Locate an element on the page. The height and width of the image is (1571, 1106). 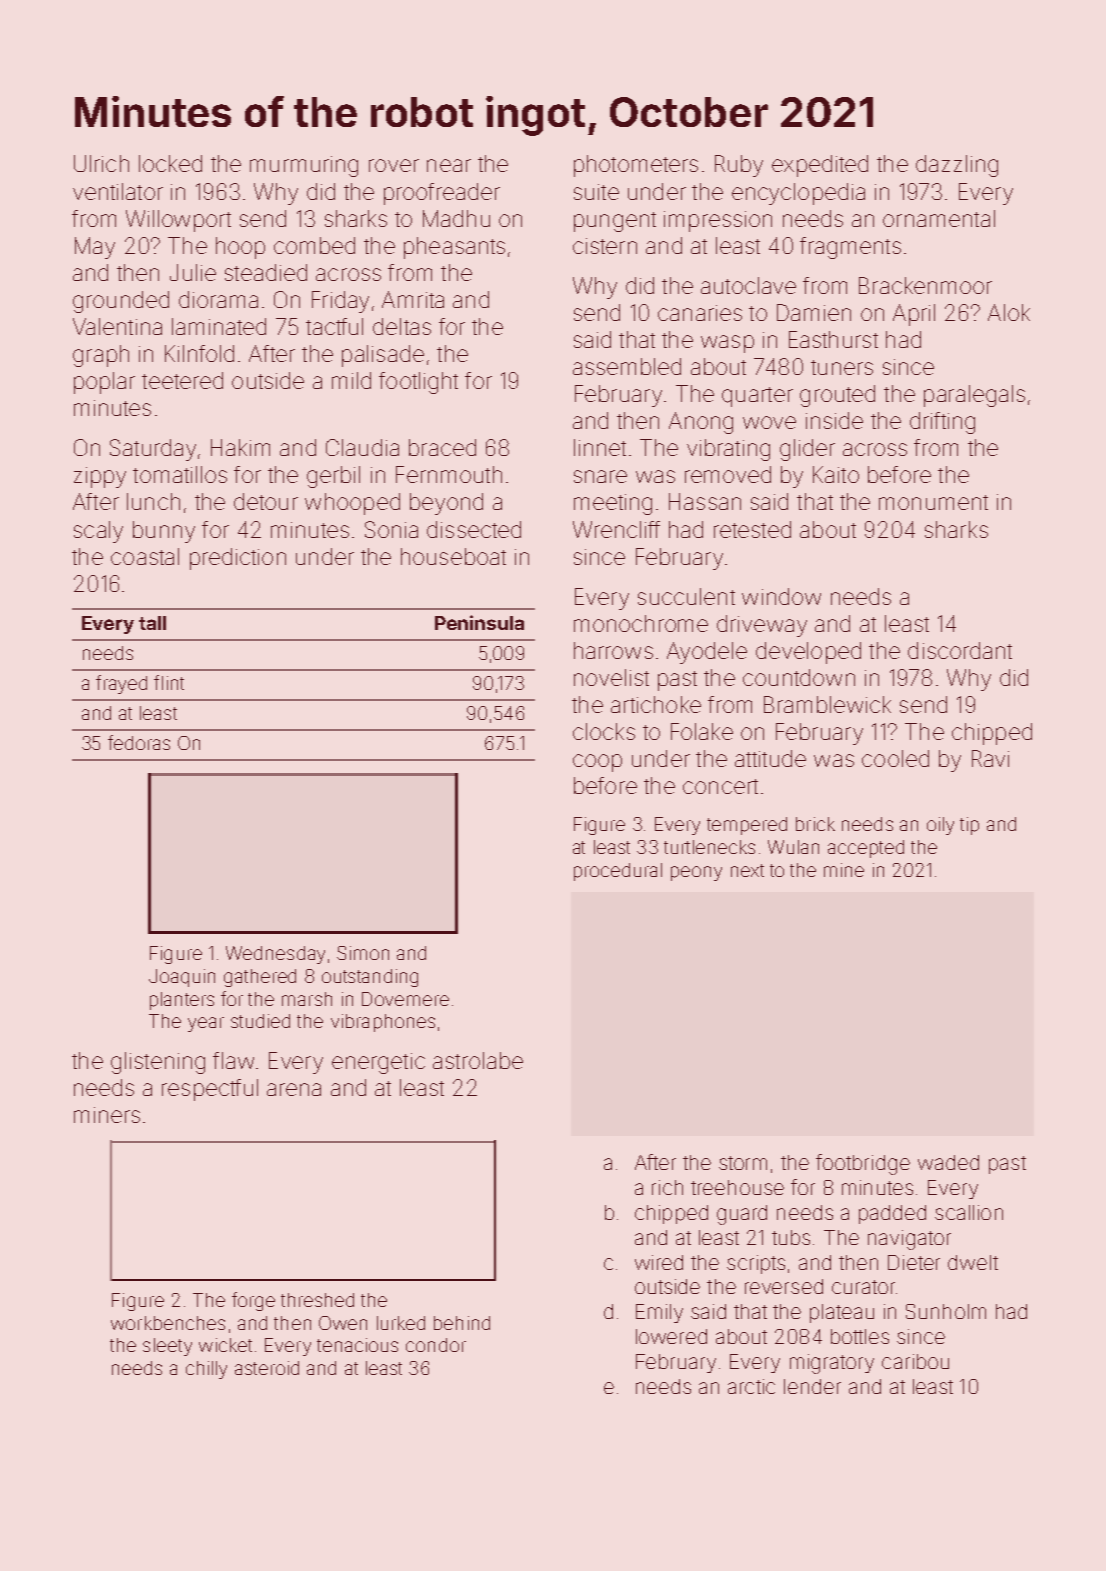
sleety is located at coordinates (167, 1347).
